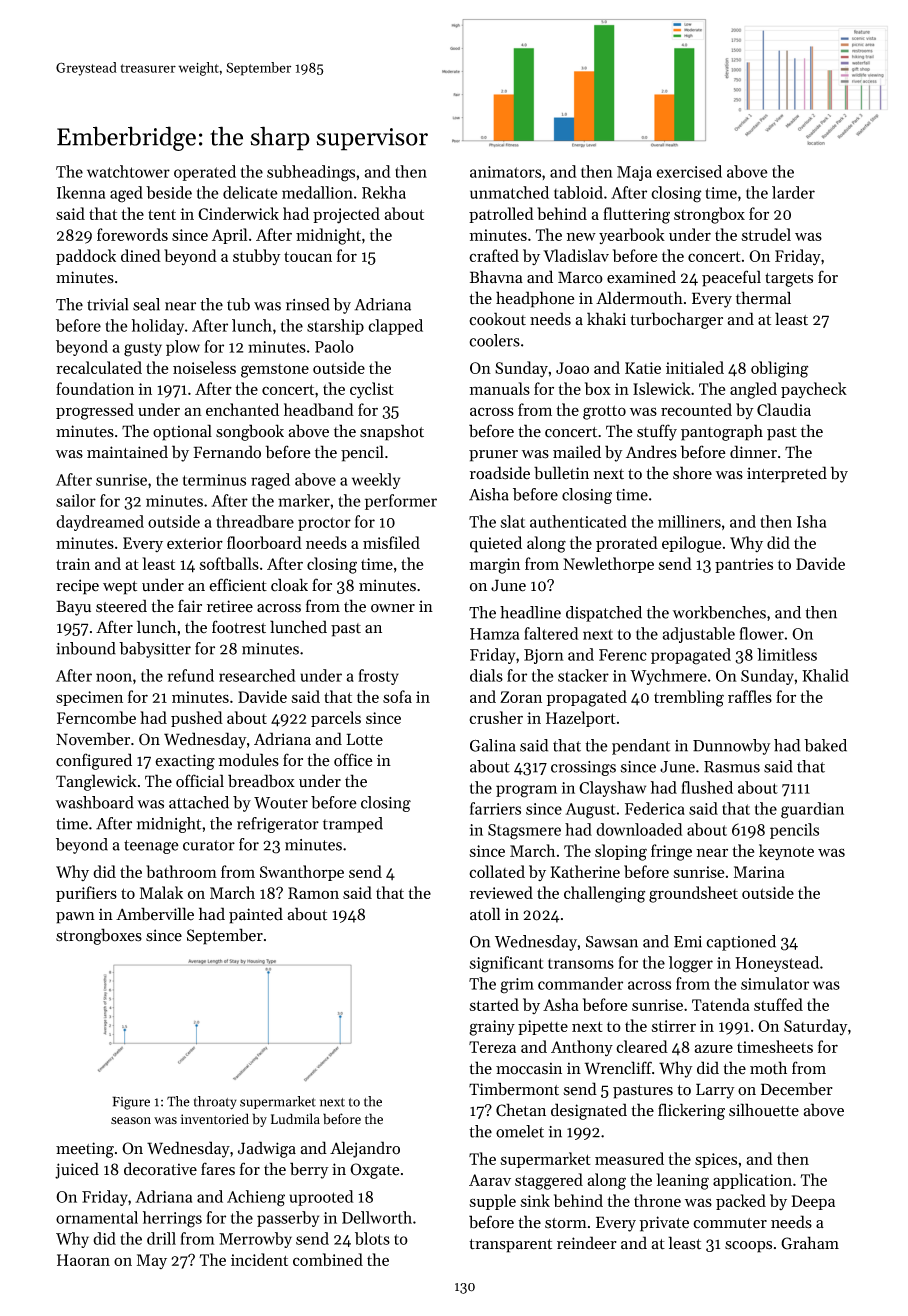 The width and height of the image is (908, 1316). What do you see at coordinates (132, 234) in the image?
I see `forewords` at bounding box center [132, 234].
